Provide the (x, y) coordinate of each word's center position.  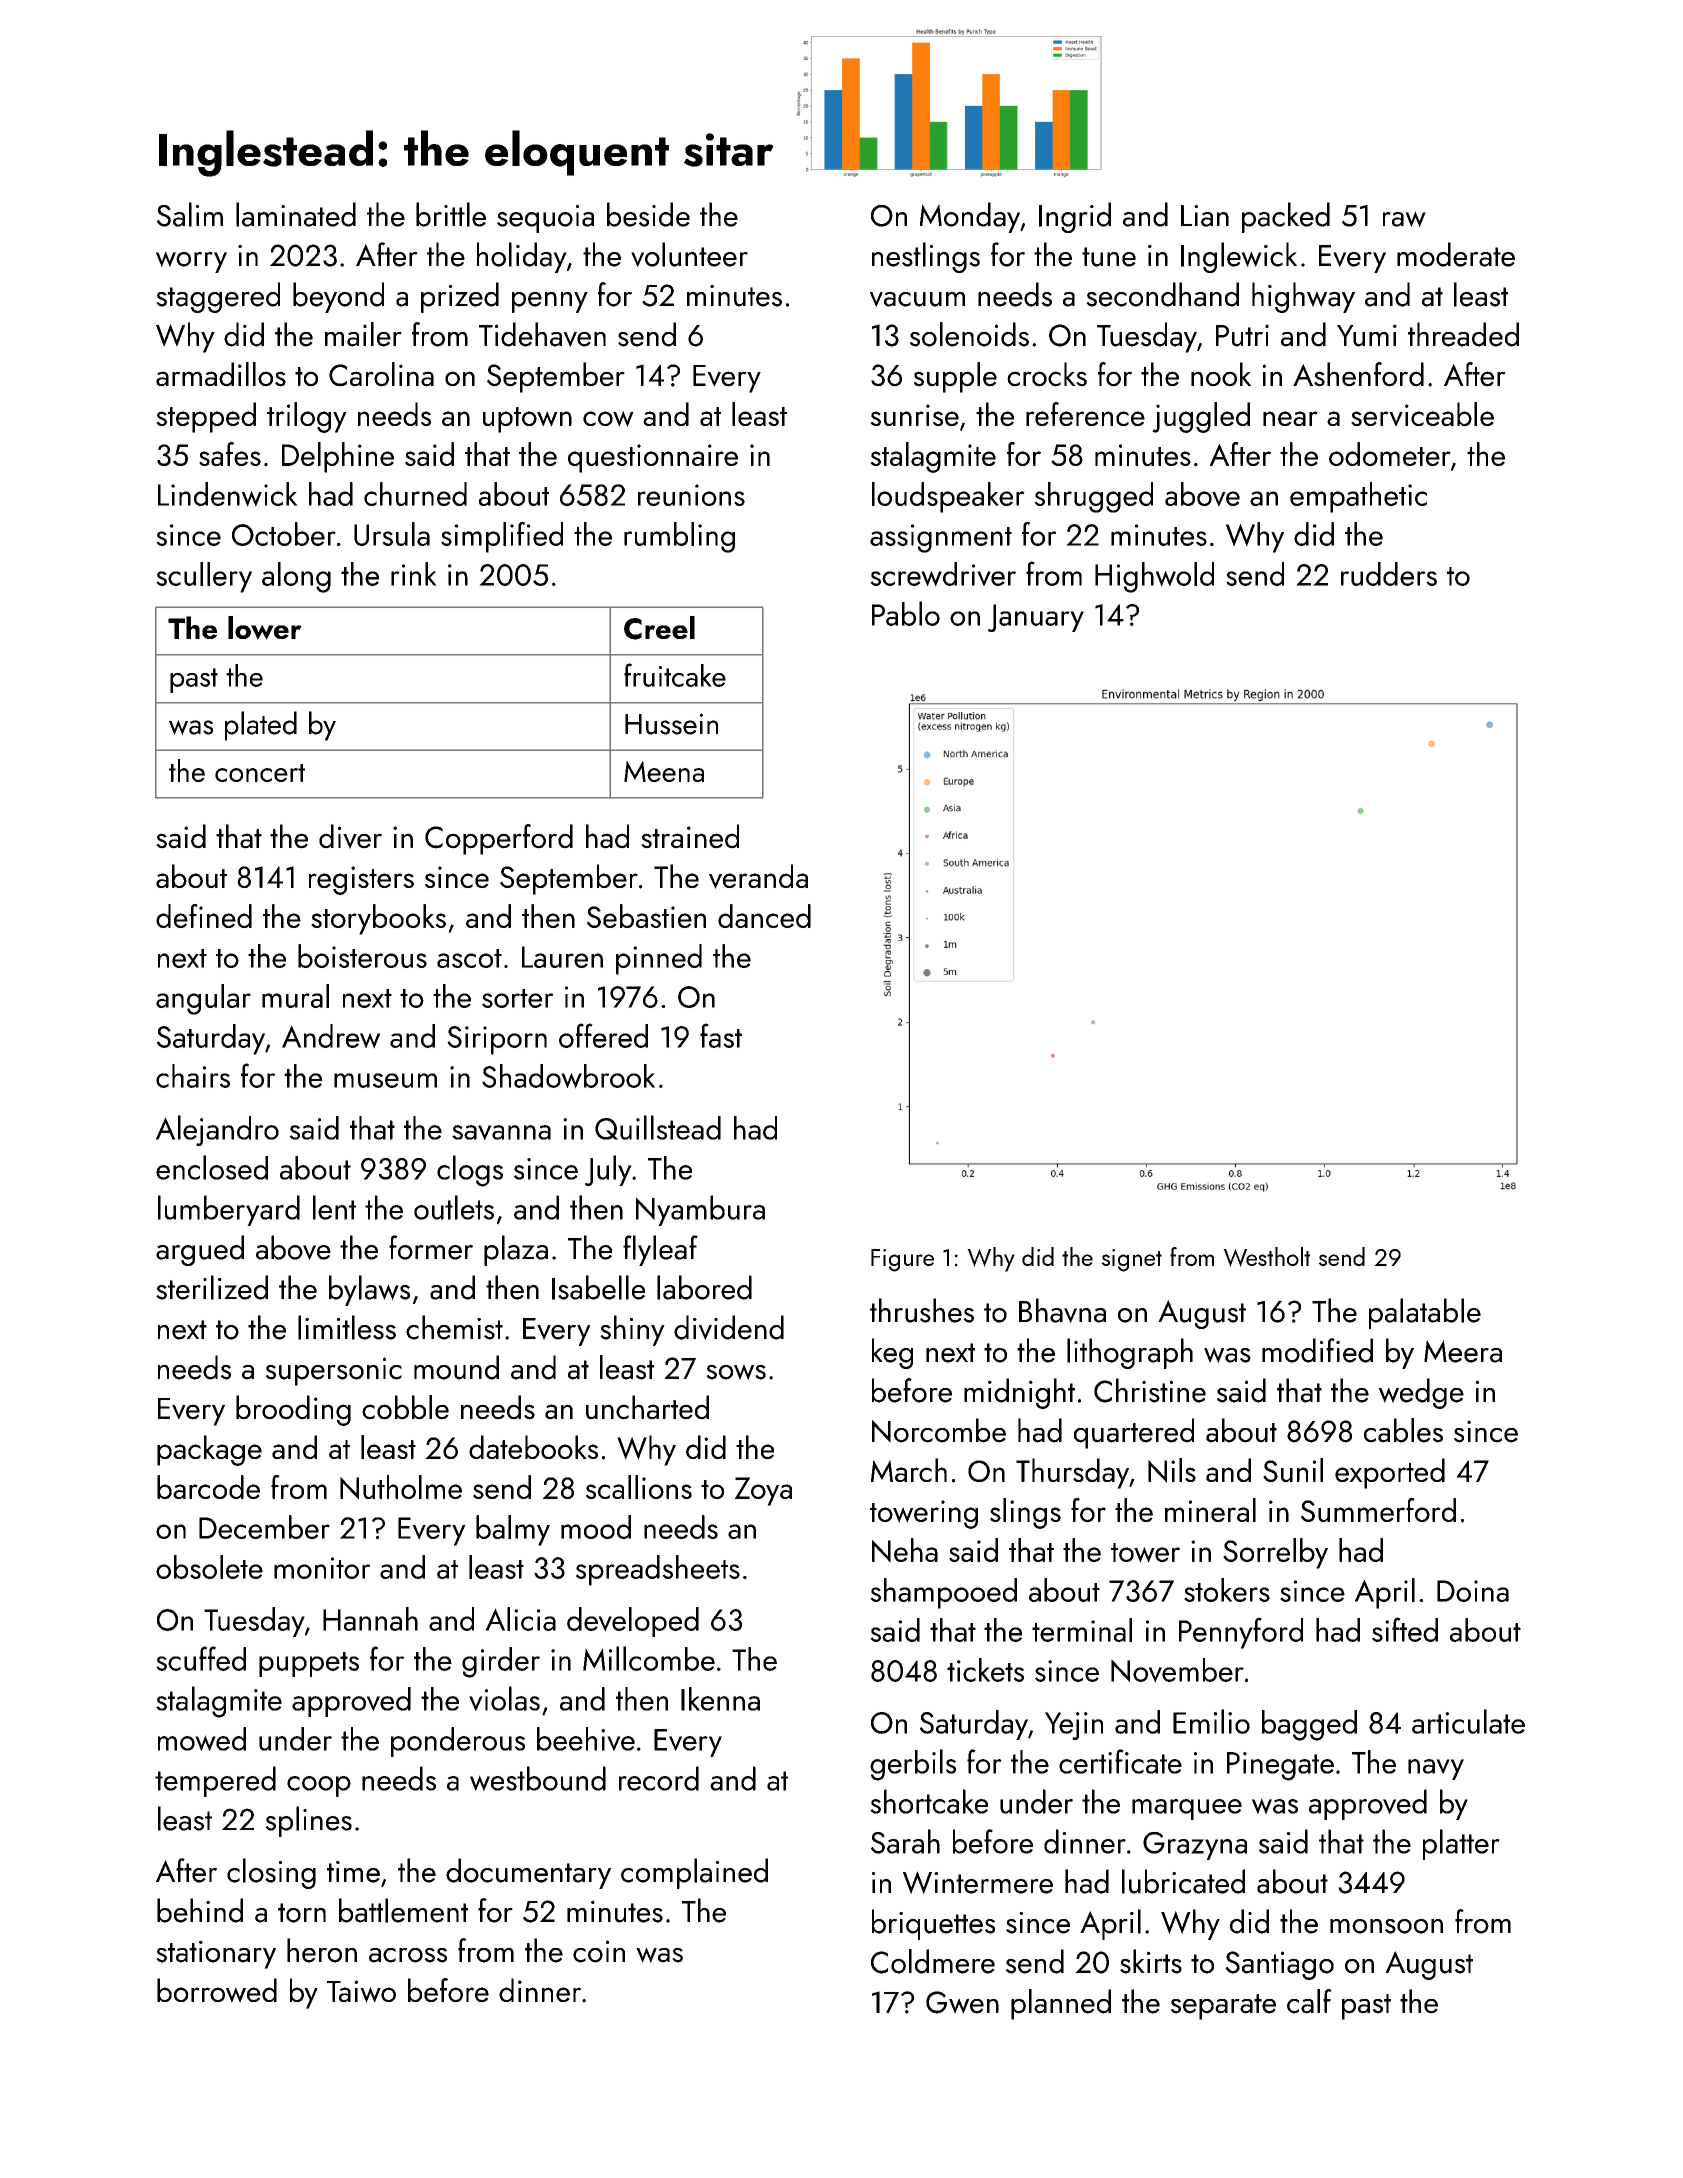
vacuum (917, 299)
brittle (451, 214)
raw (1404, 219)
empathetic (1358, 497)
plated (261, 726)
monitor (322, 1568)
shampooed (943, 1593)
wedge (1421, 1393)
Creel (659, 628)
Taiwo (361, 1991)
